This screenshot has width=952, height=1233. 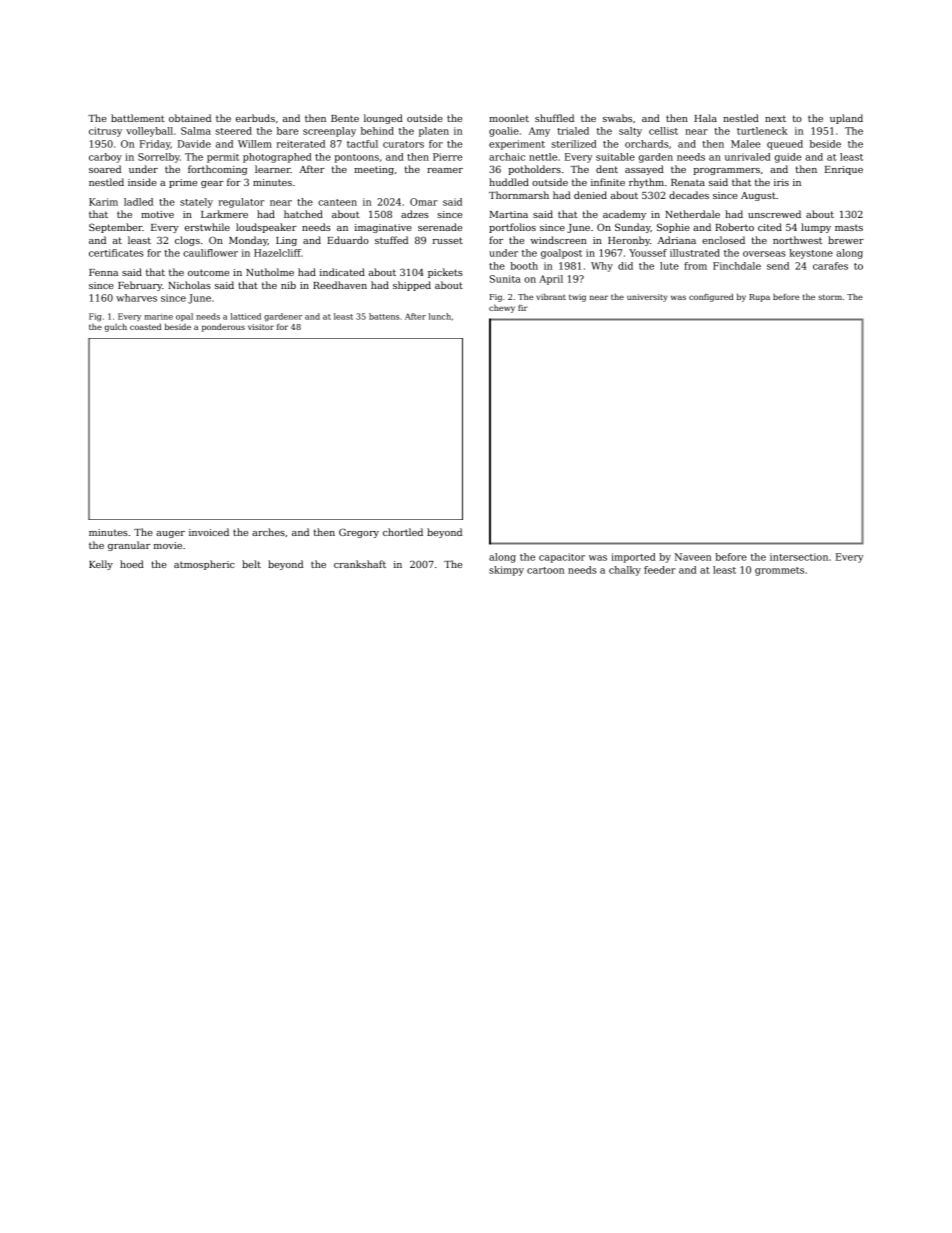 What do you see at coordinates (223, 327) in the screenshot?
I see `ponderous` at bounding box center [223, 327].
